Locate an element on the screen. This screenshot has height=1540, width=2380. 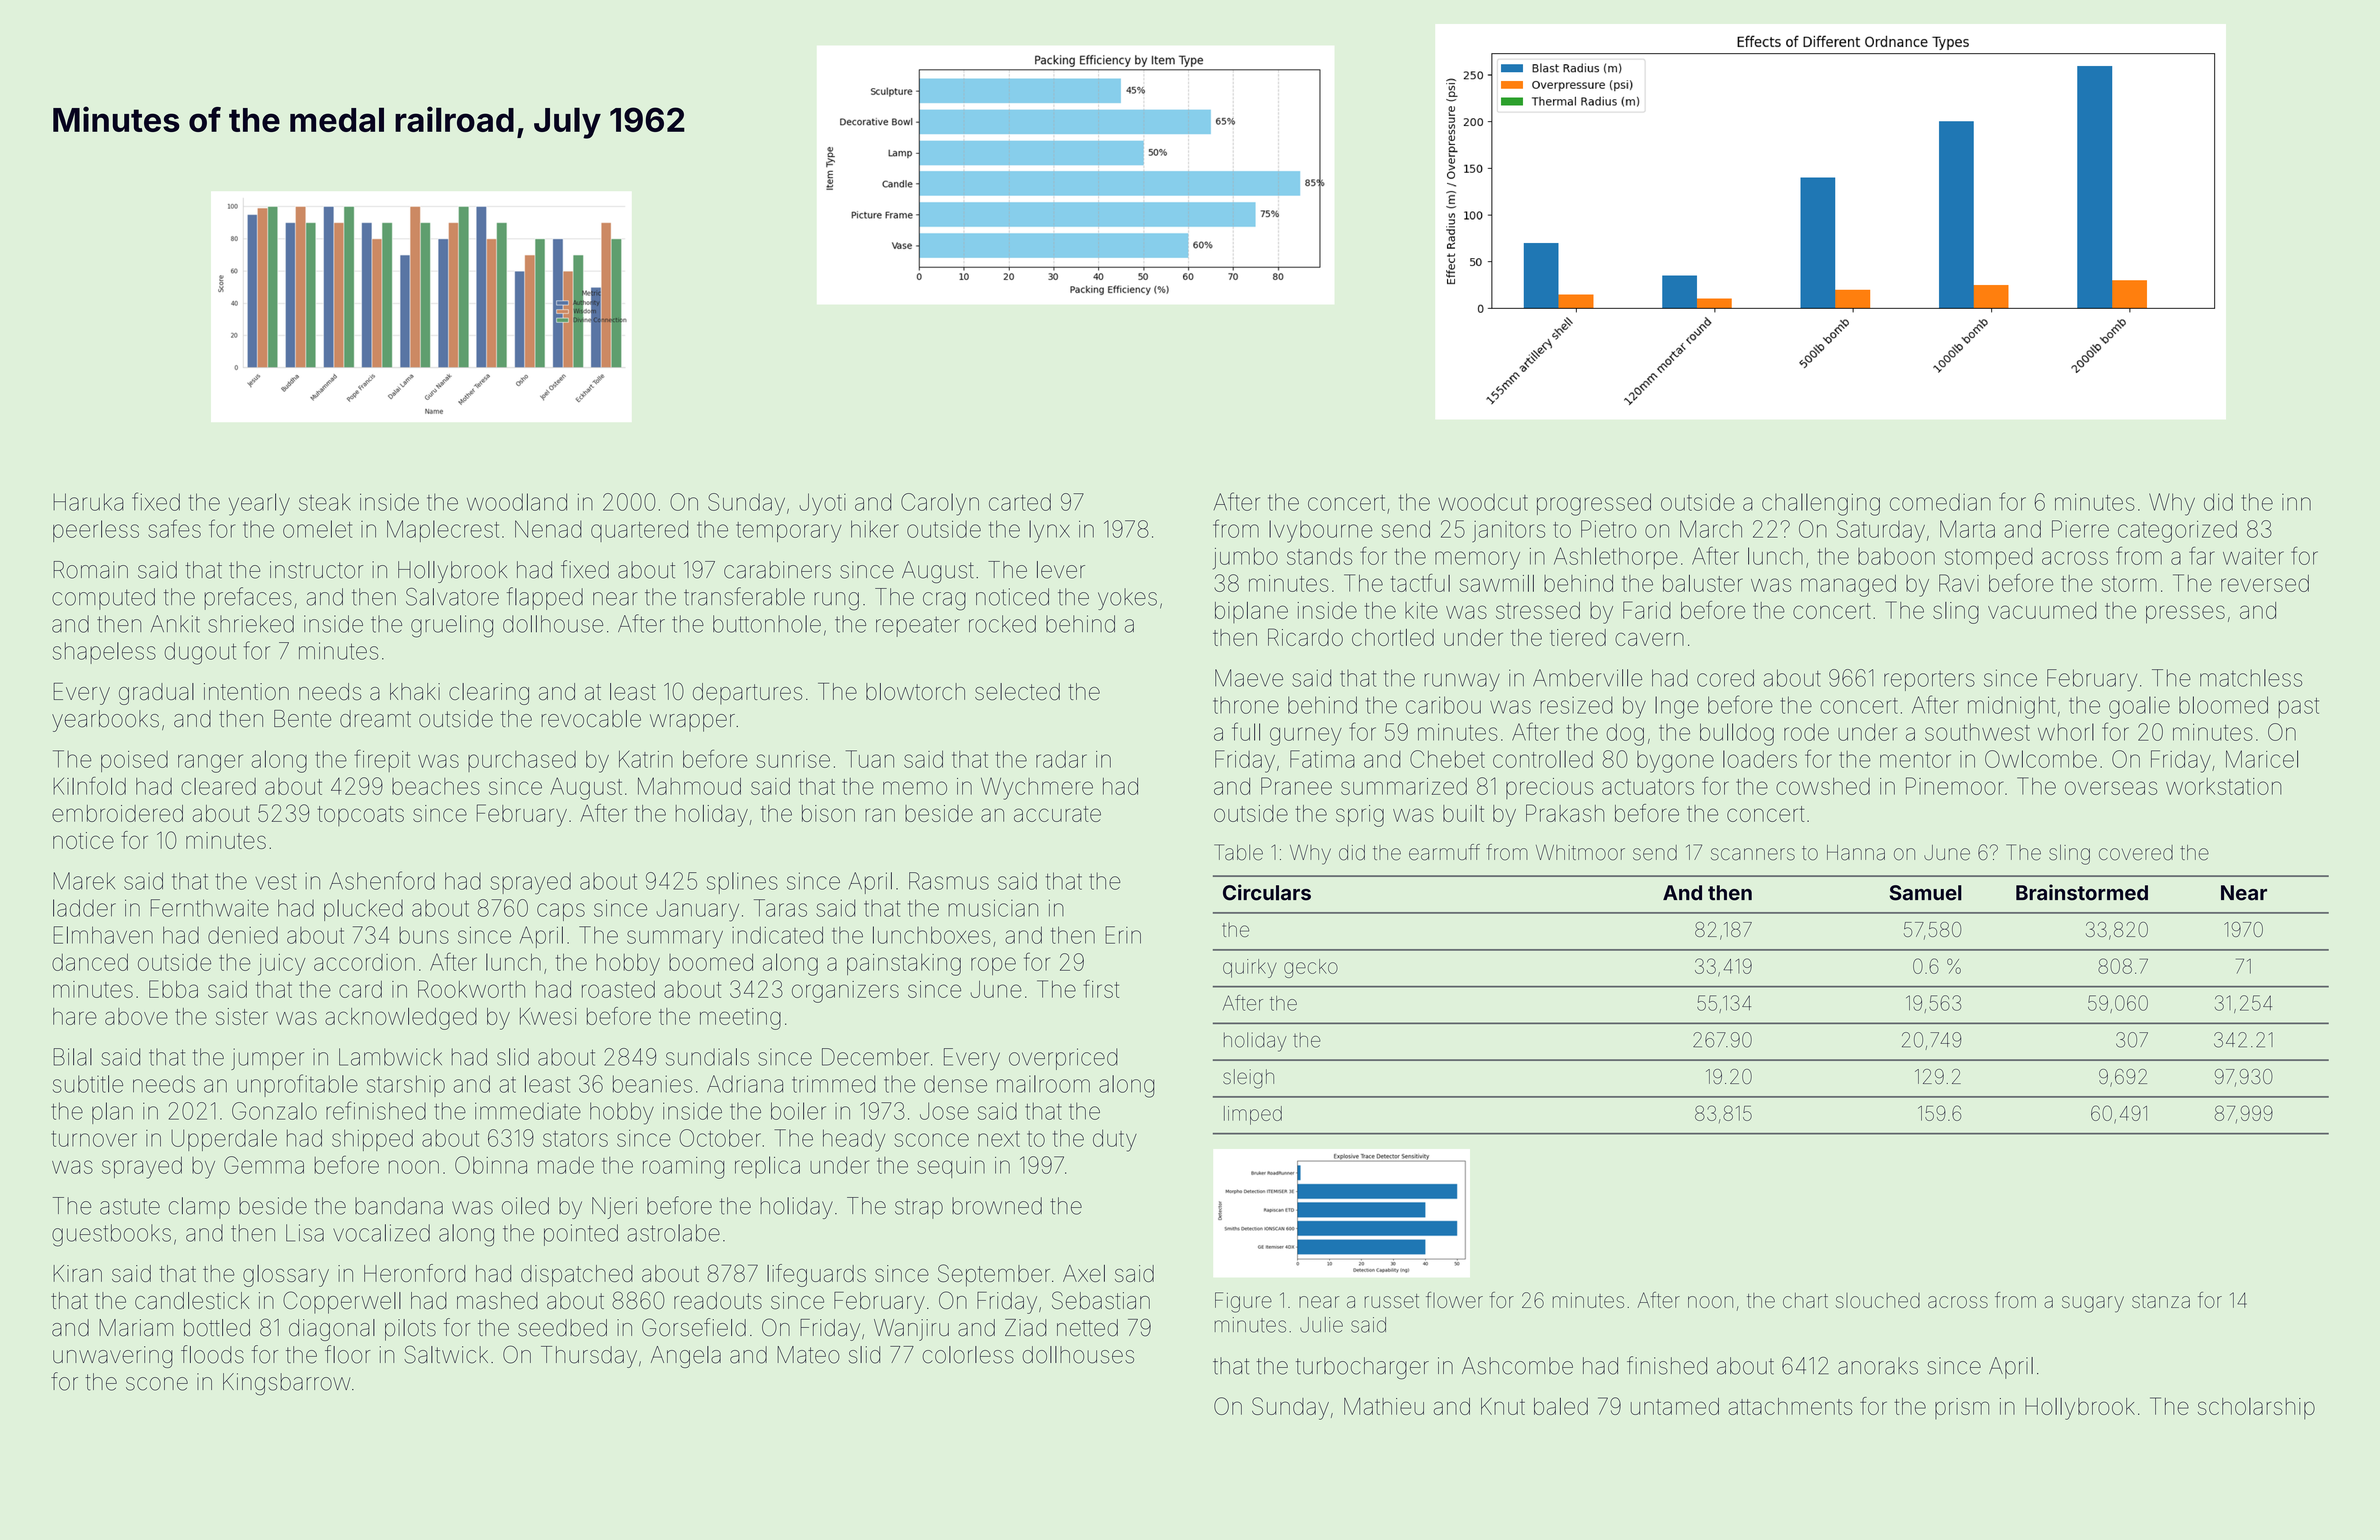
instructor is located at coordinates (316, 570).
